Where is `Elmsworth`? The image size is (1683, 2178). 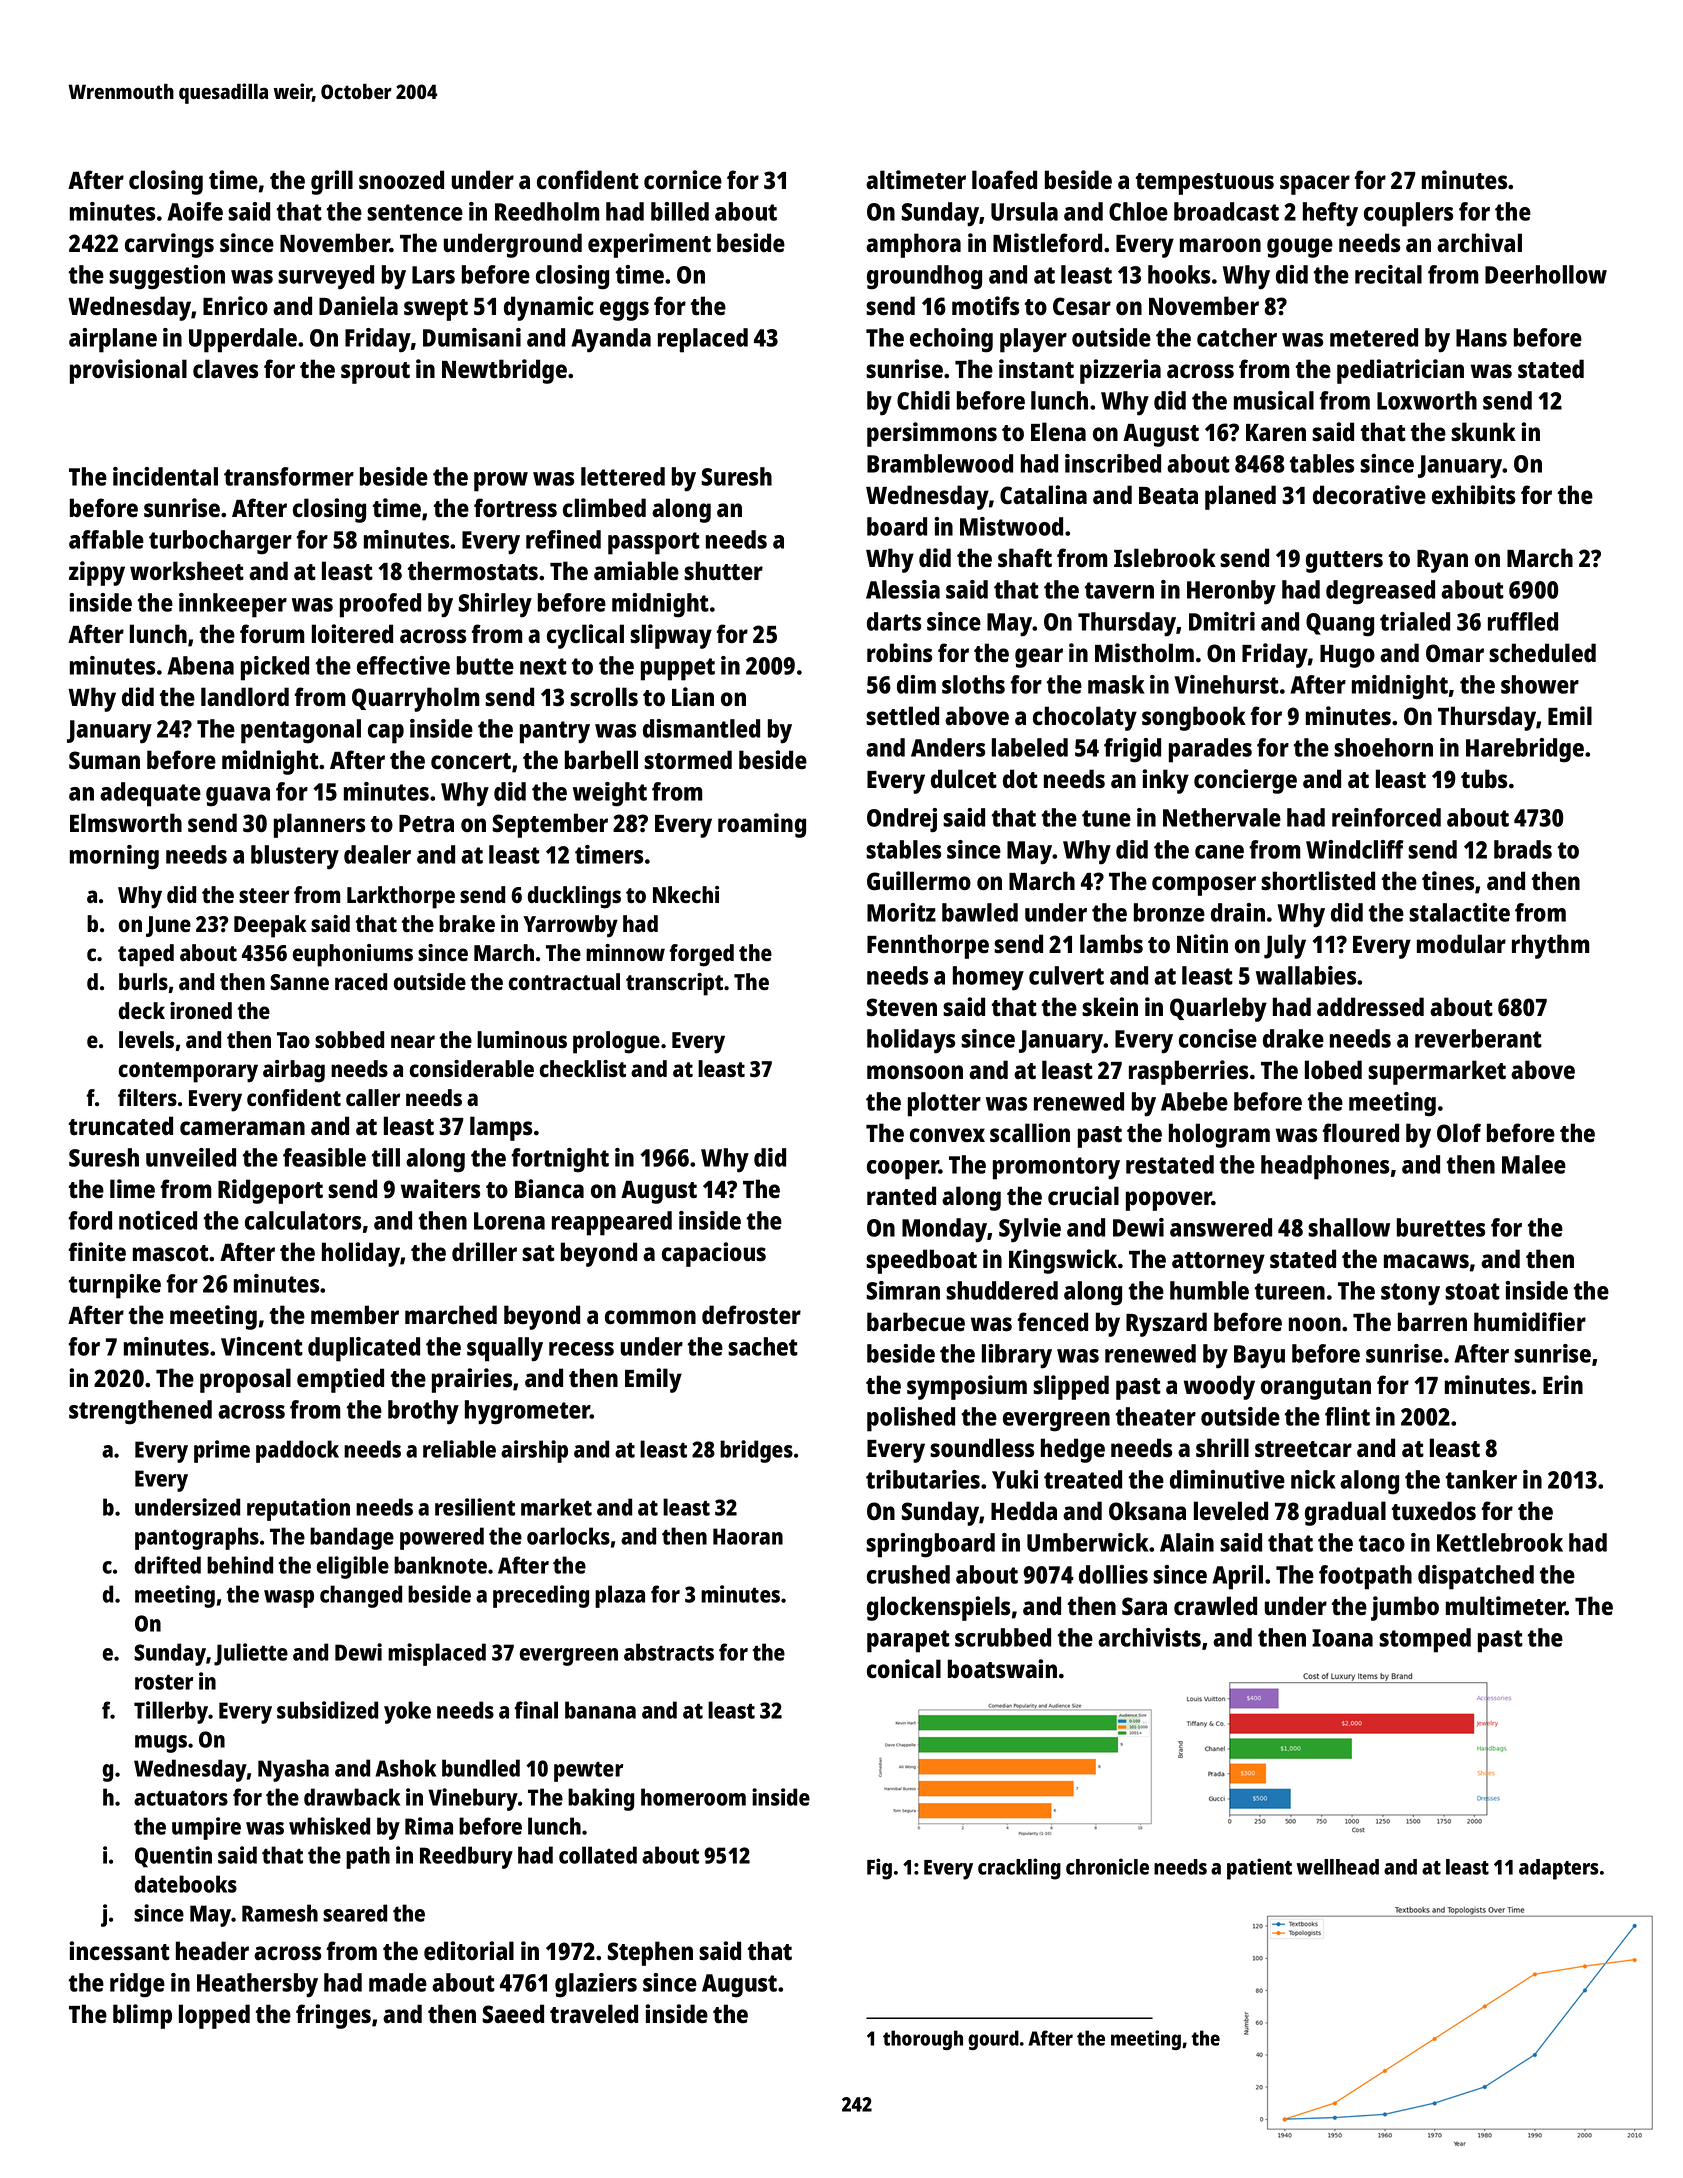
Elmsworth is located at coordinates (126, 823).
